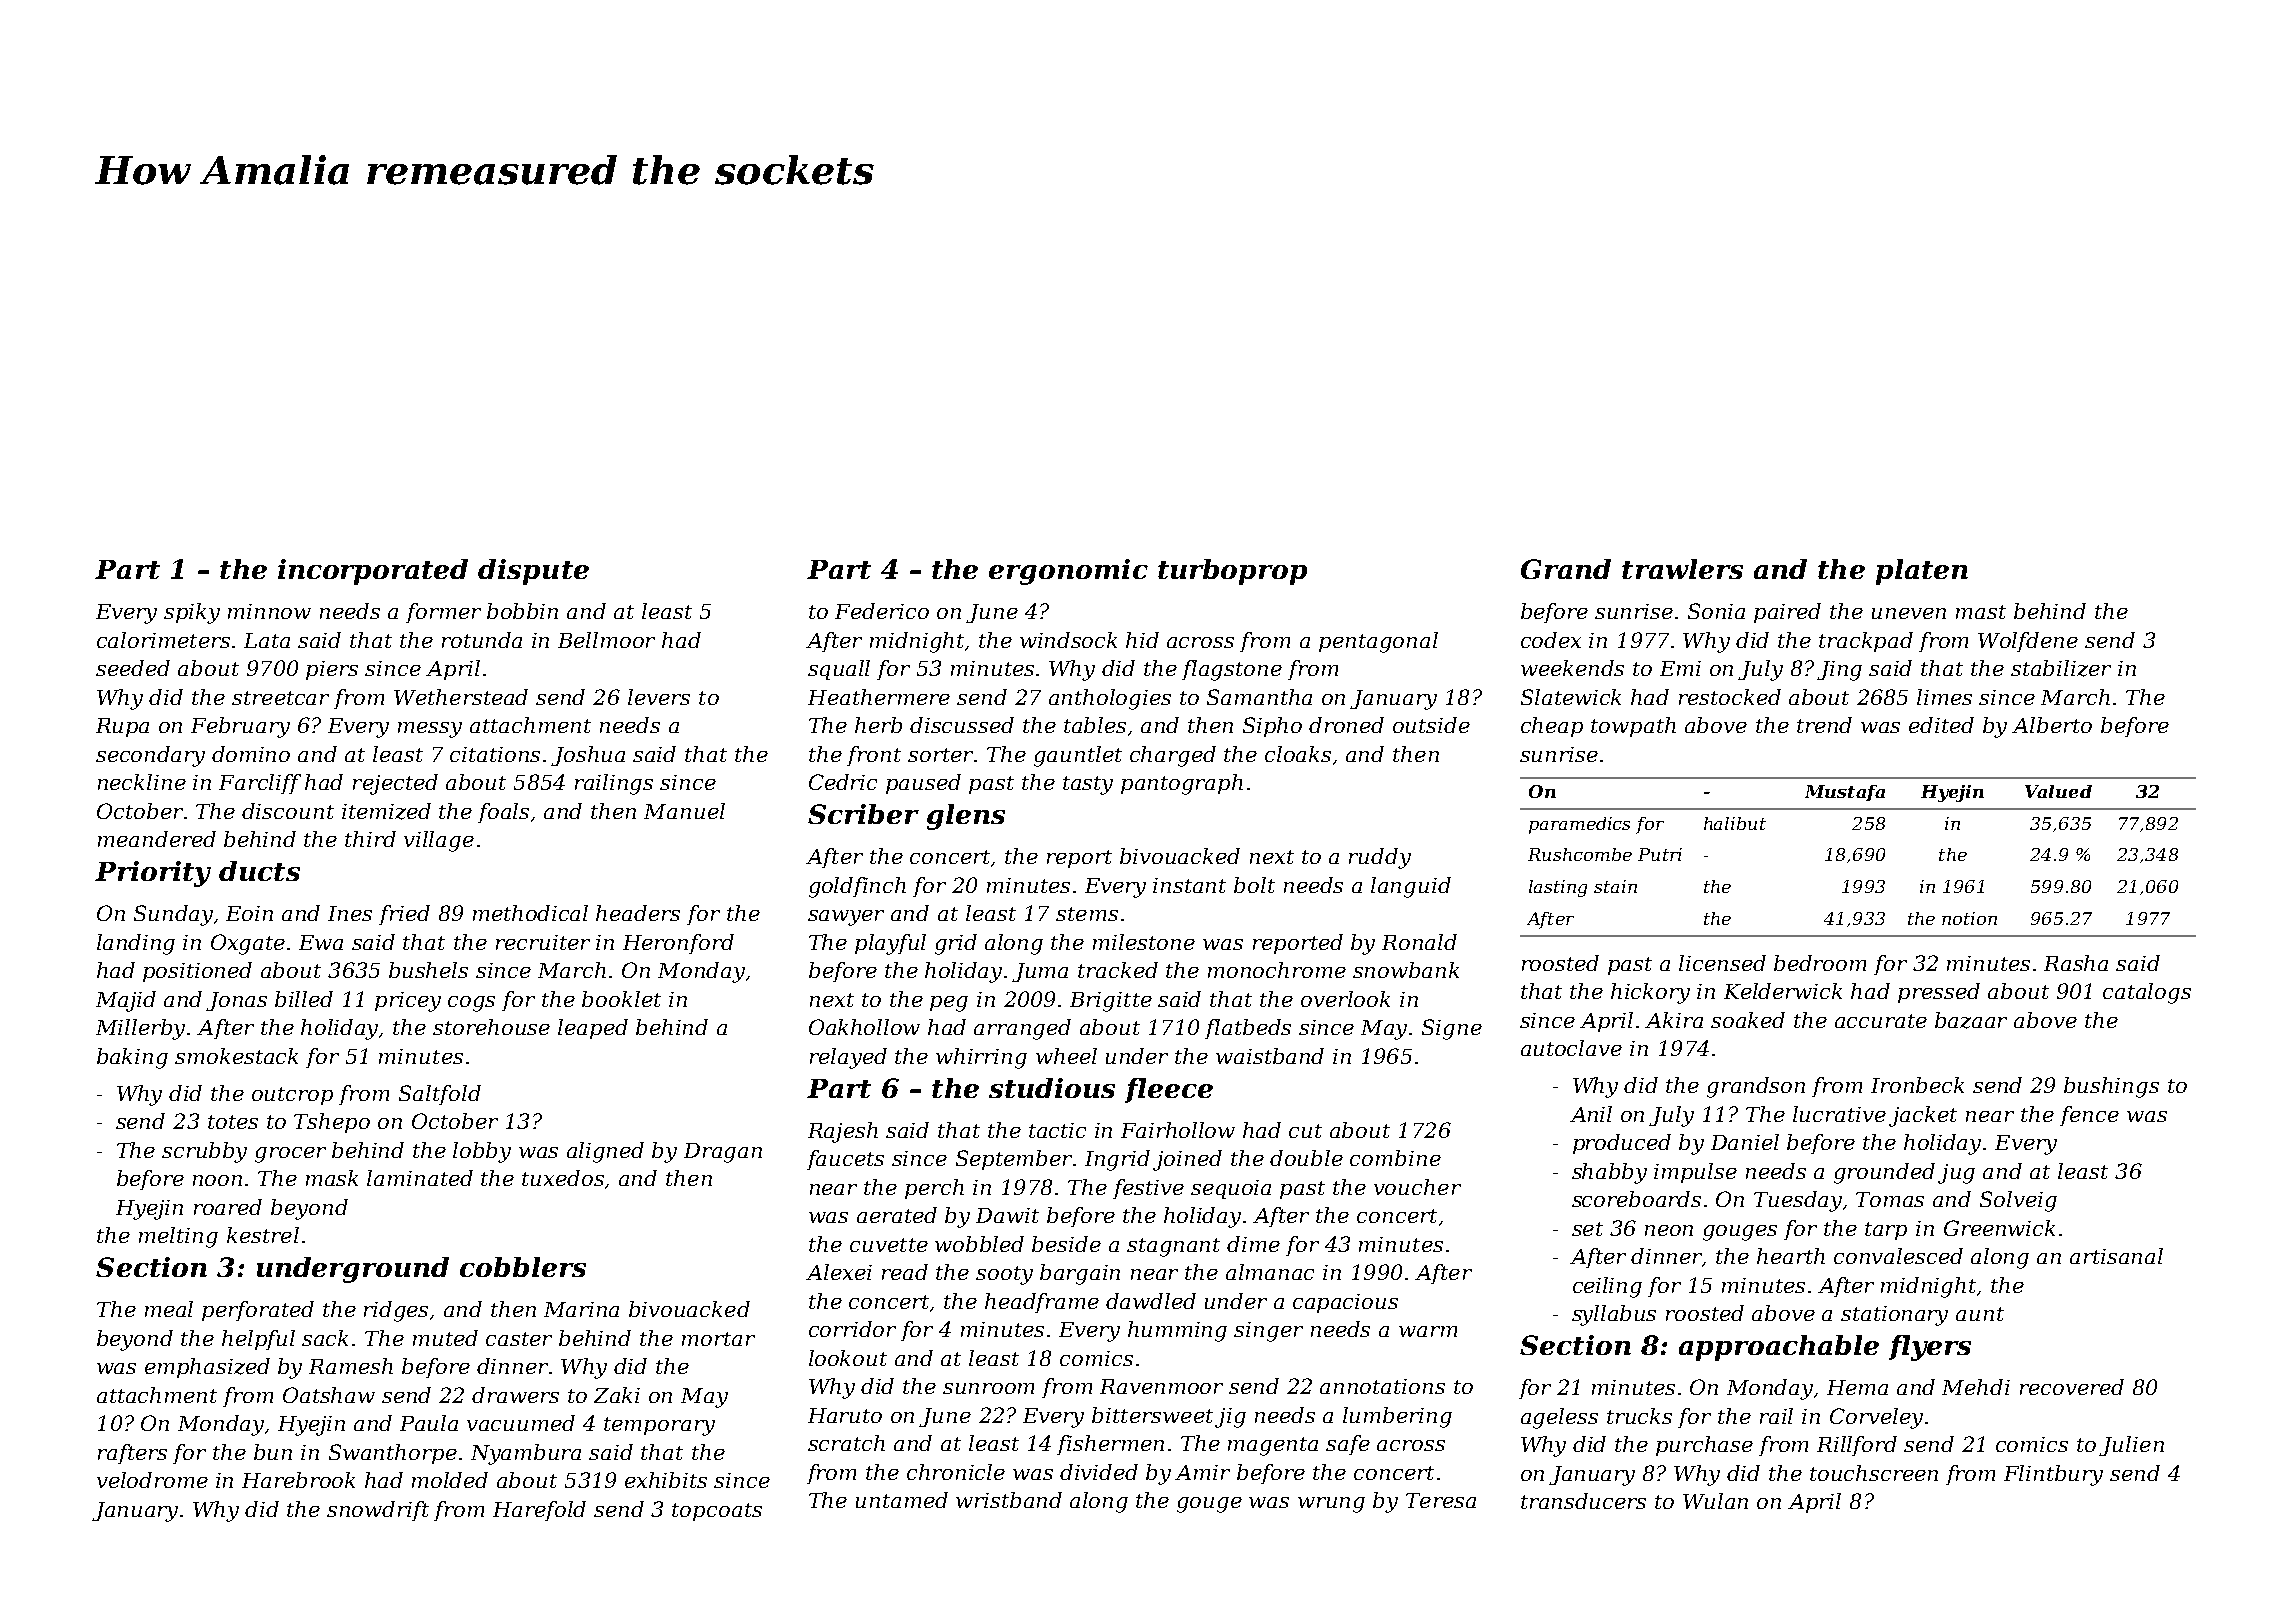  I want to click on wristband, so click(1009, 1500).
